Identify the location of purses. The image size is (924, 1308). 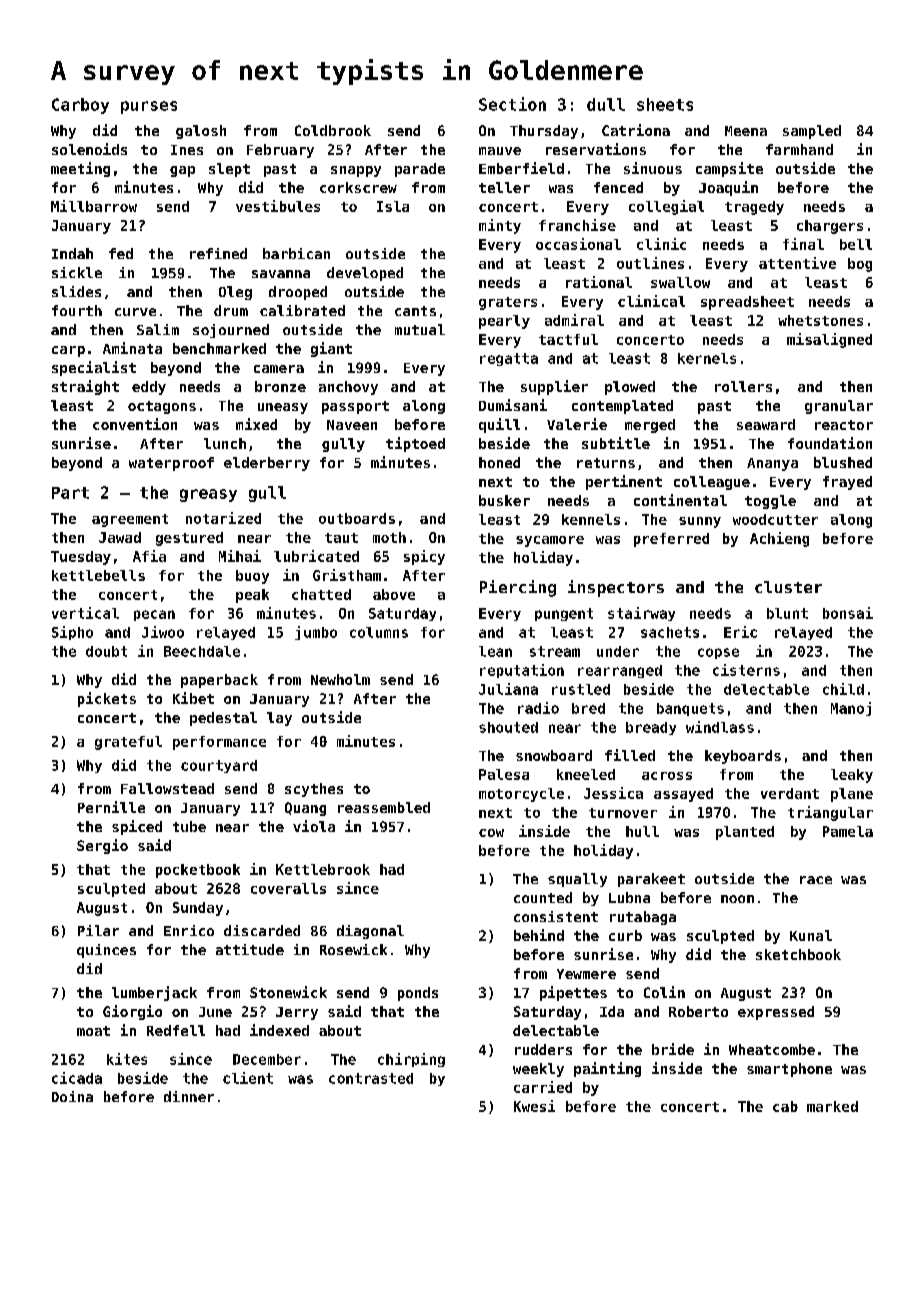
(149, 107).
